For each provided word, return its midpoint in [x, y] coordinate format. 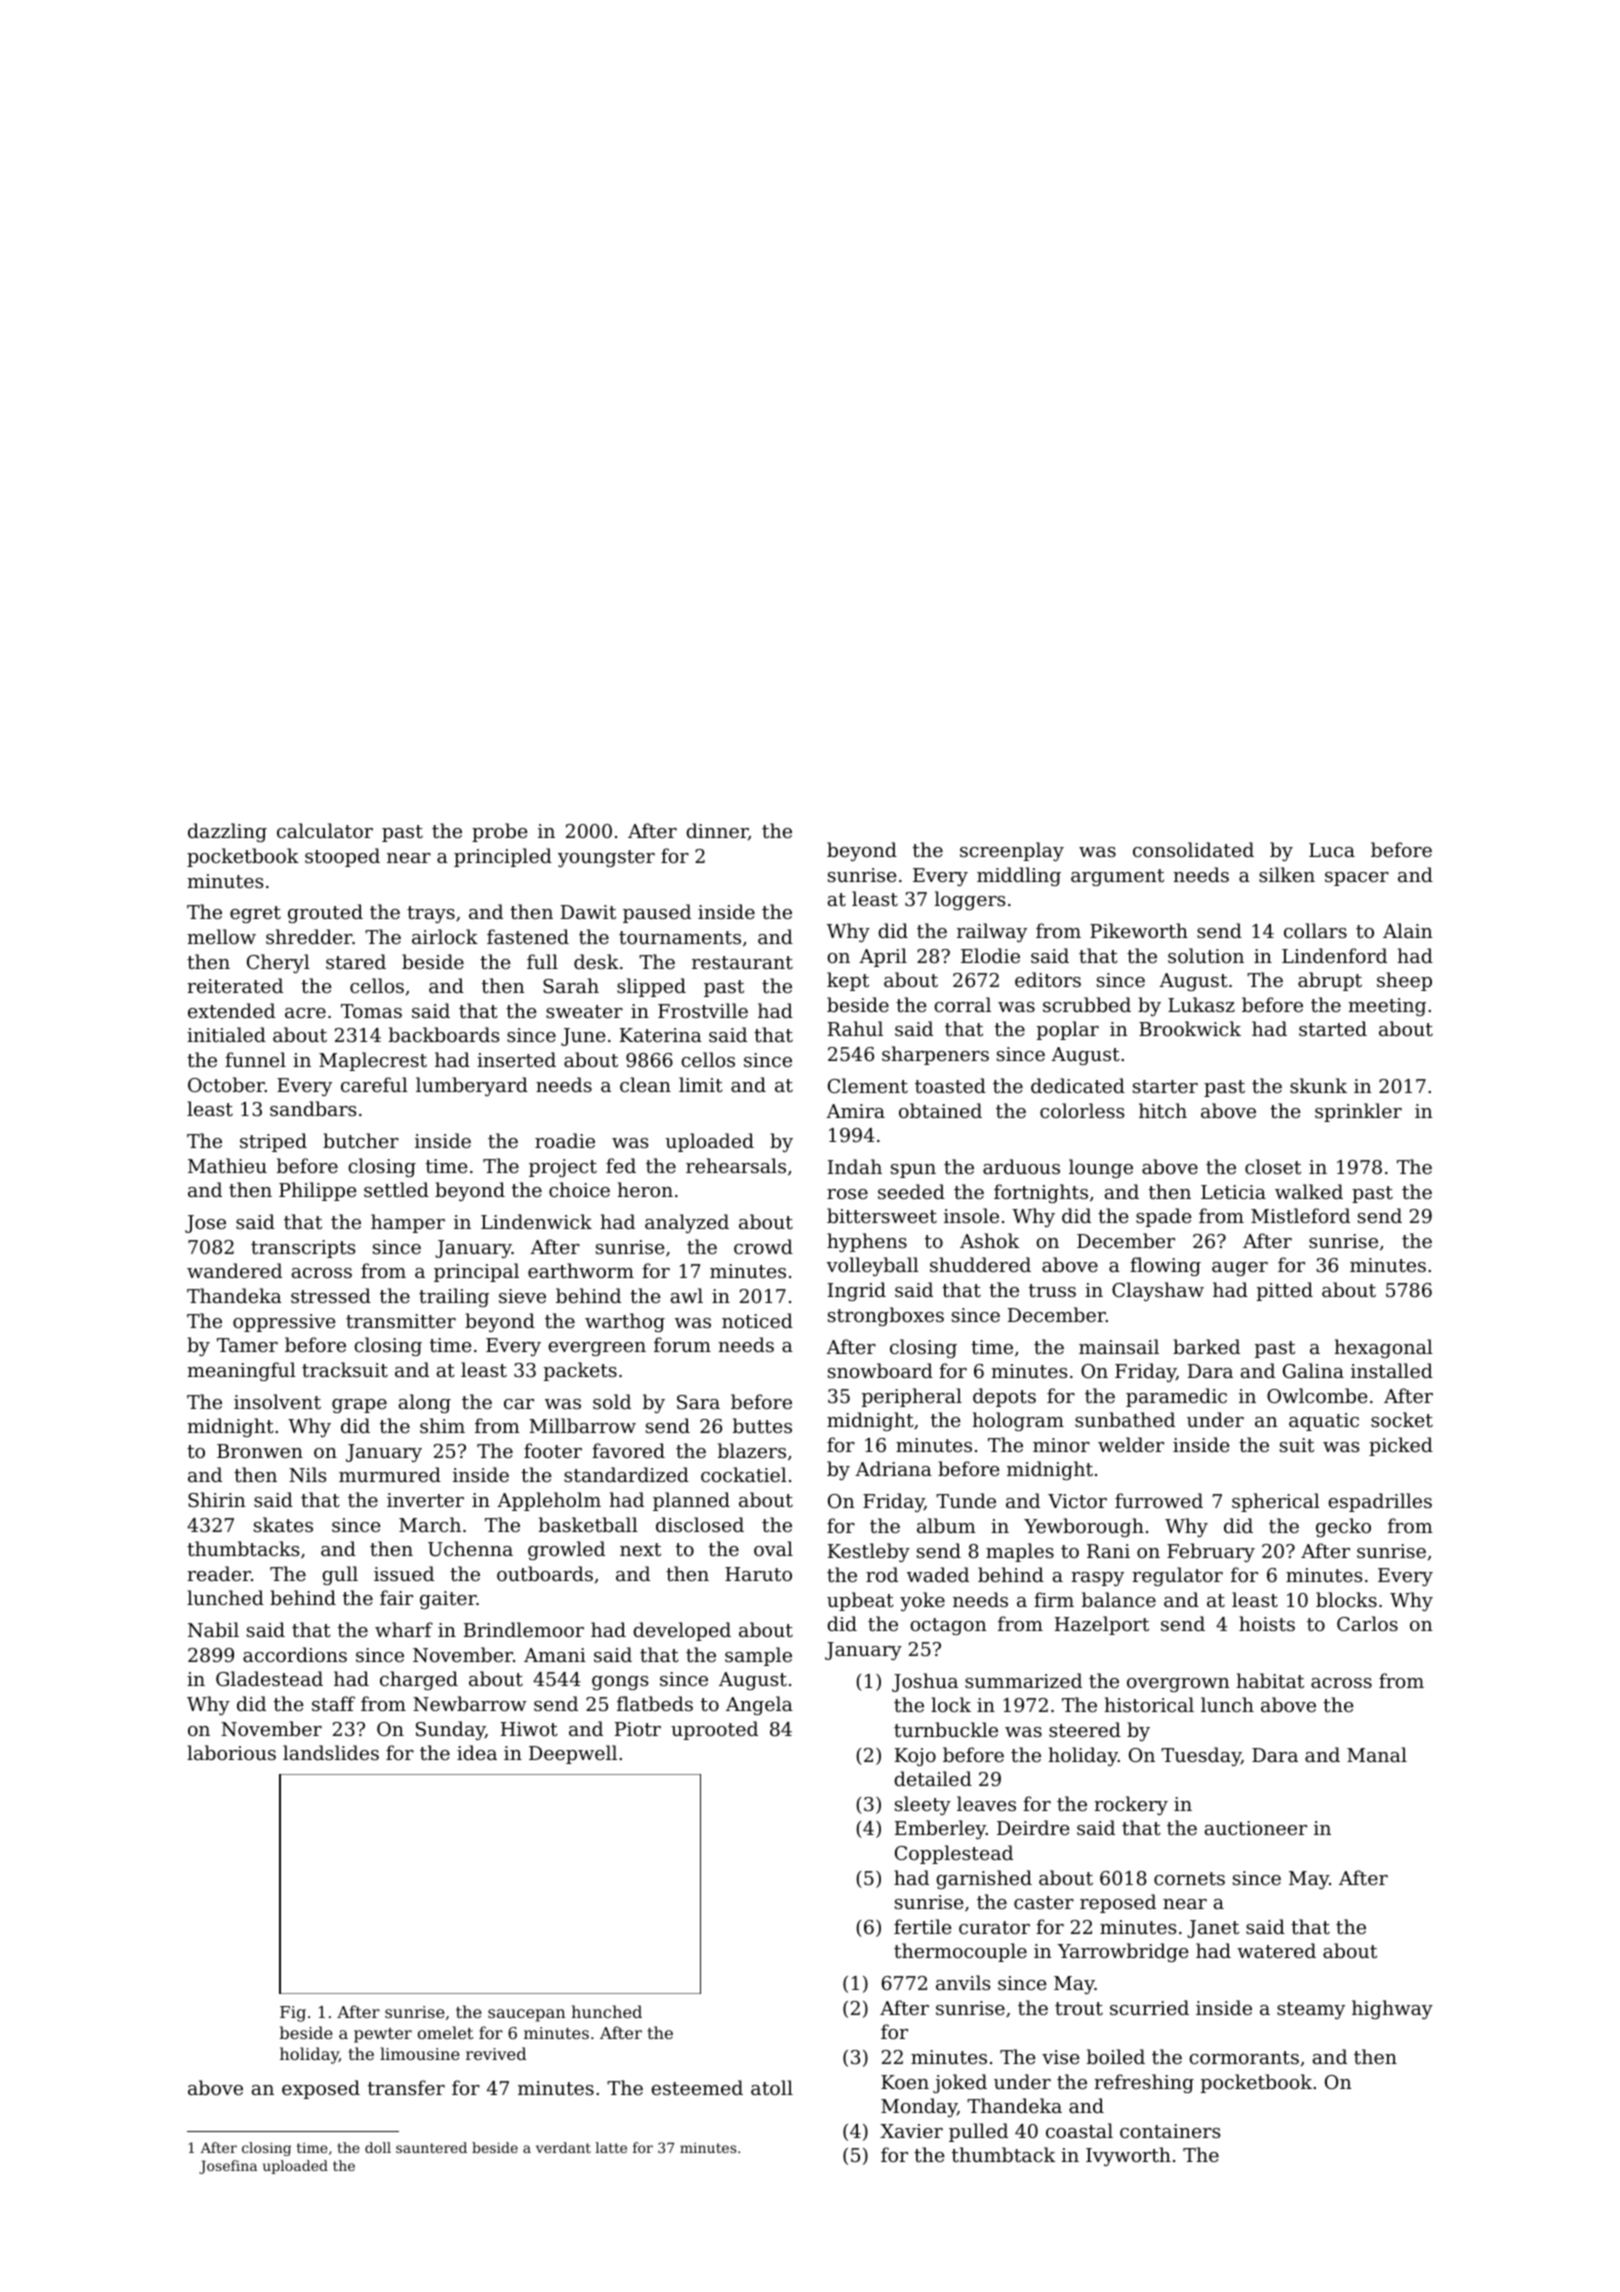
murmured [390, 1474]
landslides [331, 1752]
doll [378, 2147]
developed [682, 1631]
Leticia [1233, 1192]
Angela [759, 1705]
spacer [1357, 879]
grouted [325, 913]
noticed [757, 1320]
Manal [1377, 1754]
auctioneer [1256, 1828]
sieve [522, 1296]
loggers [970, 900]
